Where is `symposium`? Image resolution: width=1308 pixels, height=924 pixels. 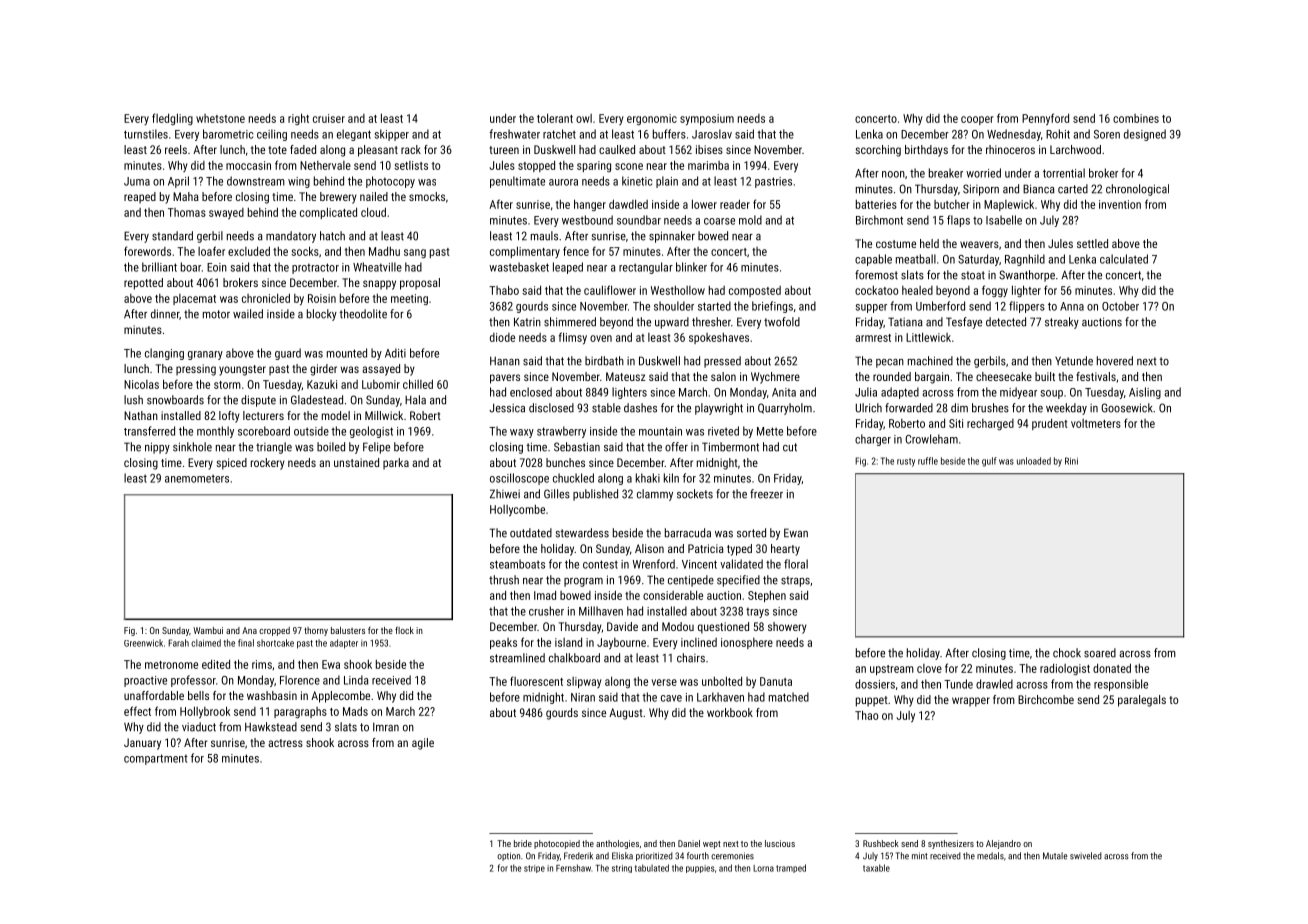
symposium is located at coordinates (707, 120).
